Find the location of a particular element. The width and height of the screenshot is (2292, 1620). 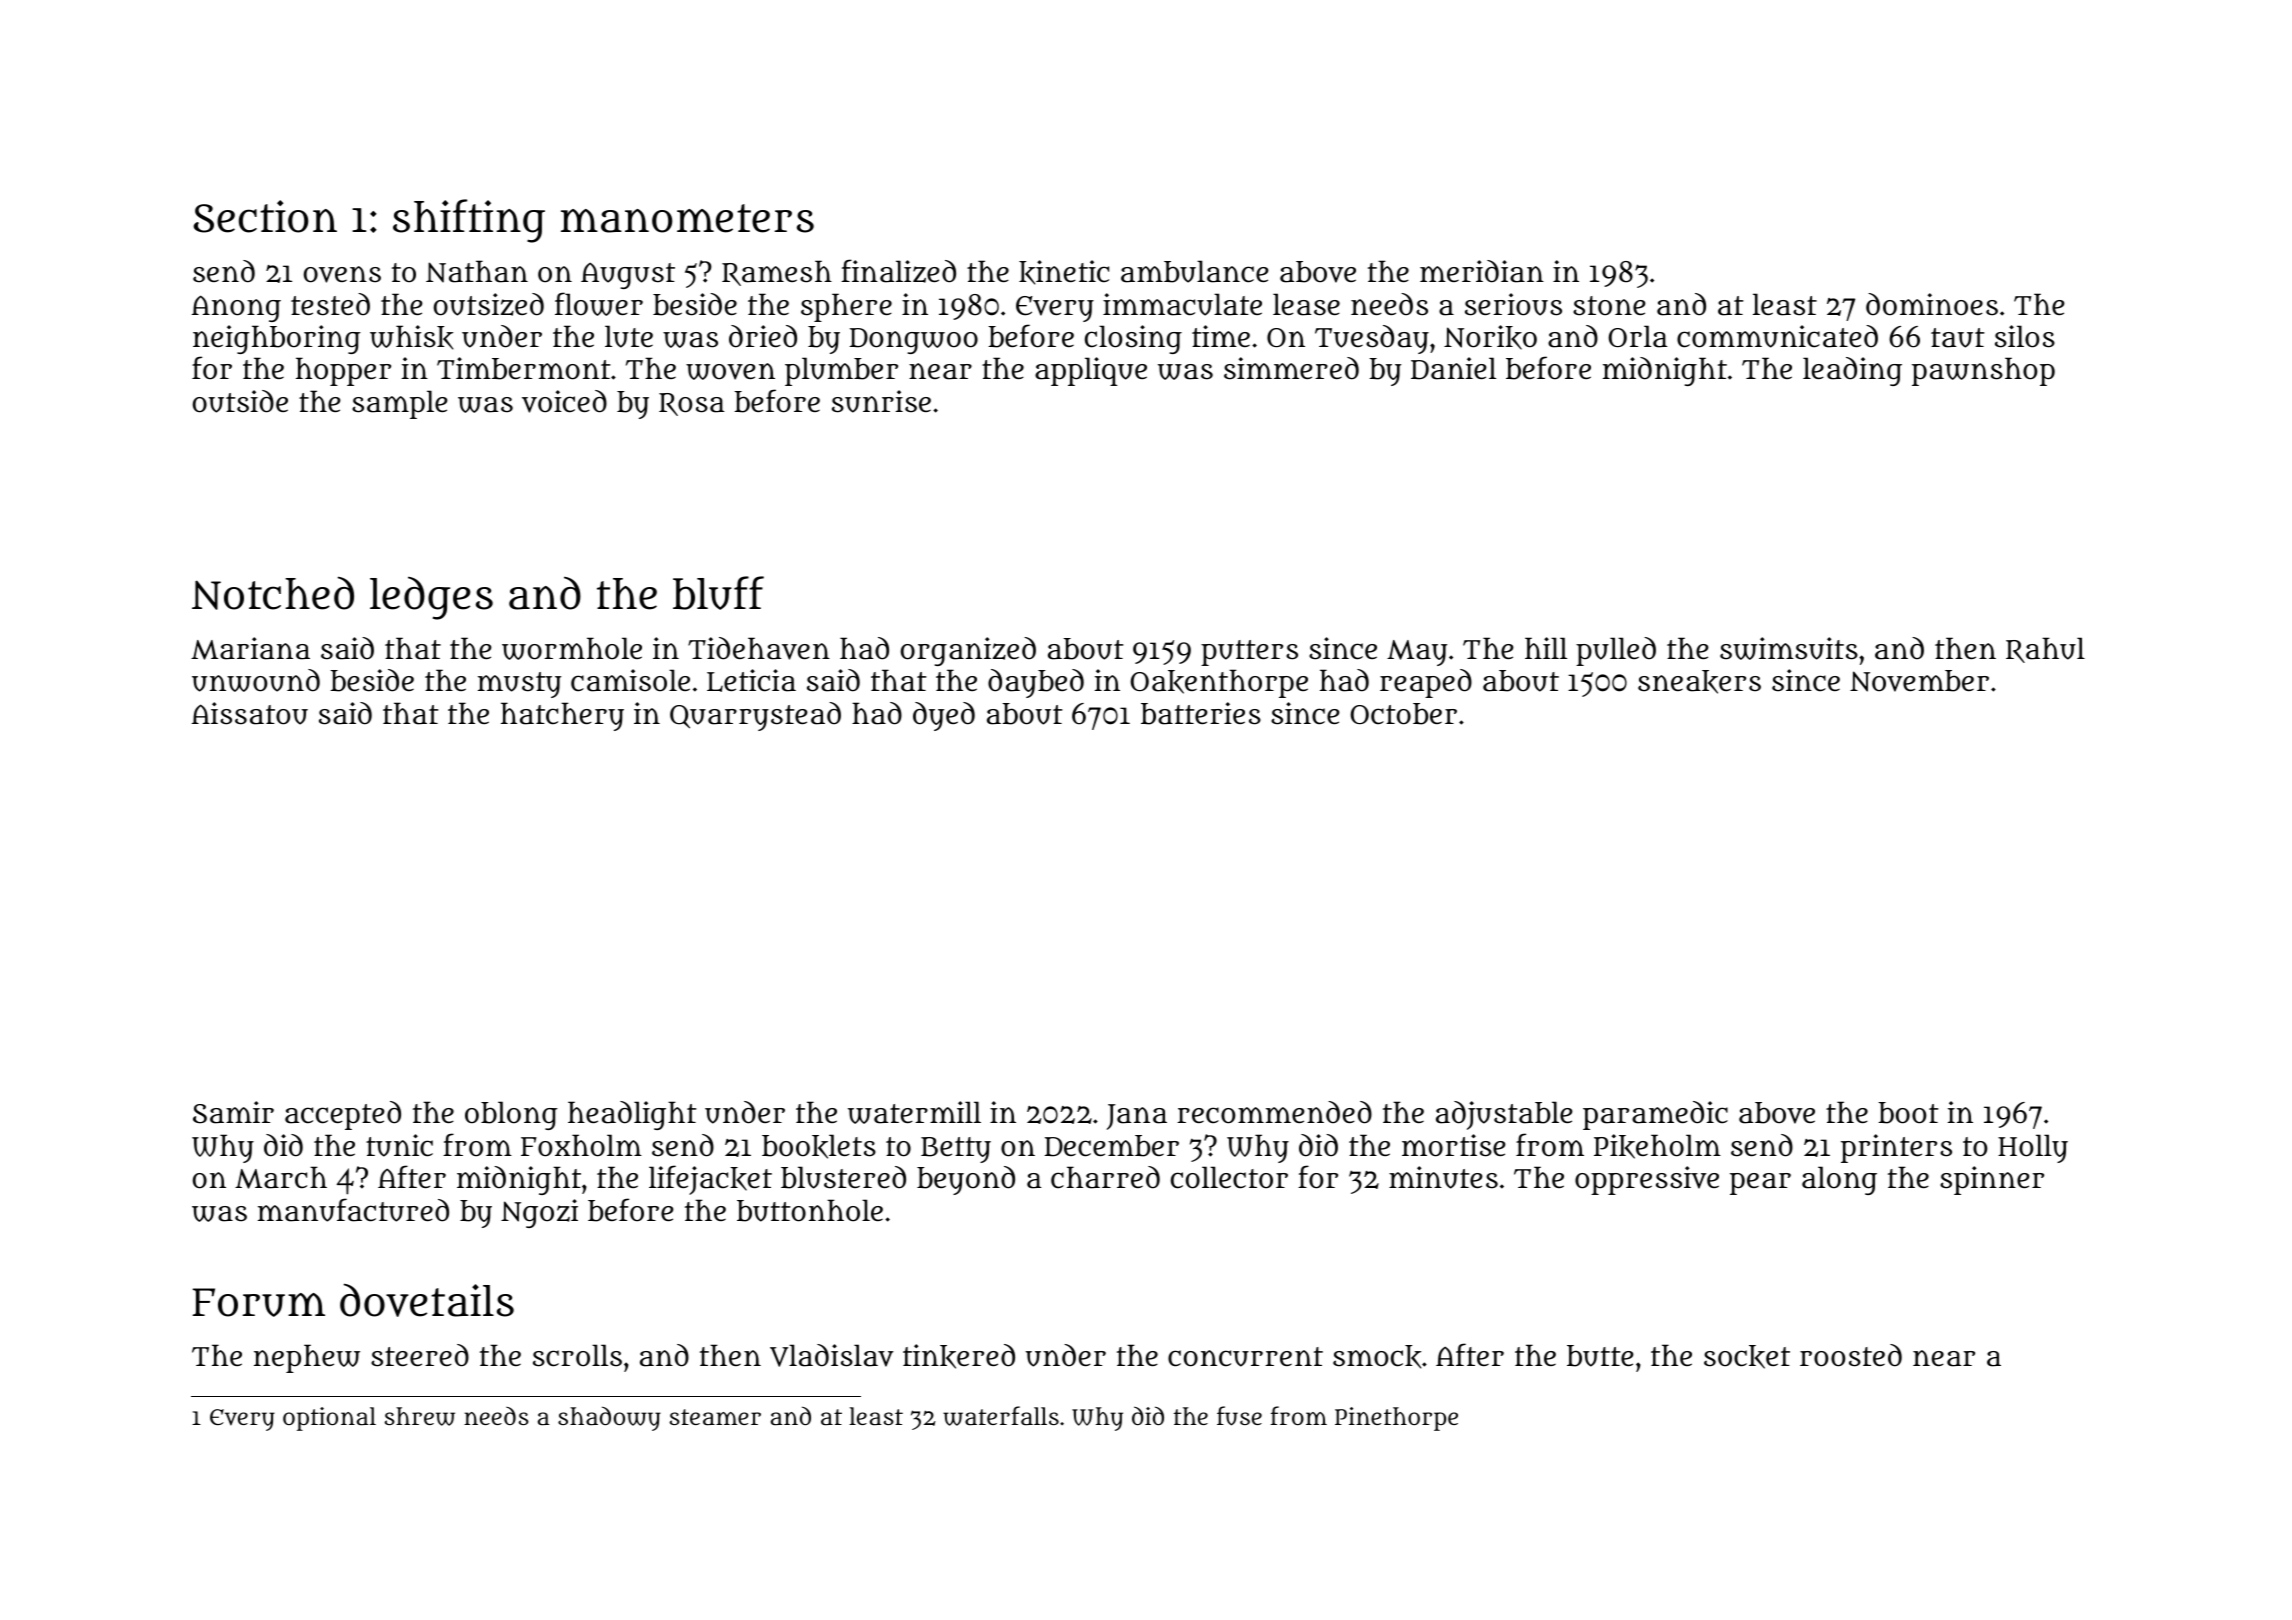

Jana is located at coordinates (1137, 1117).
